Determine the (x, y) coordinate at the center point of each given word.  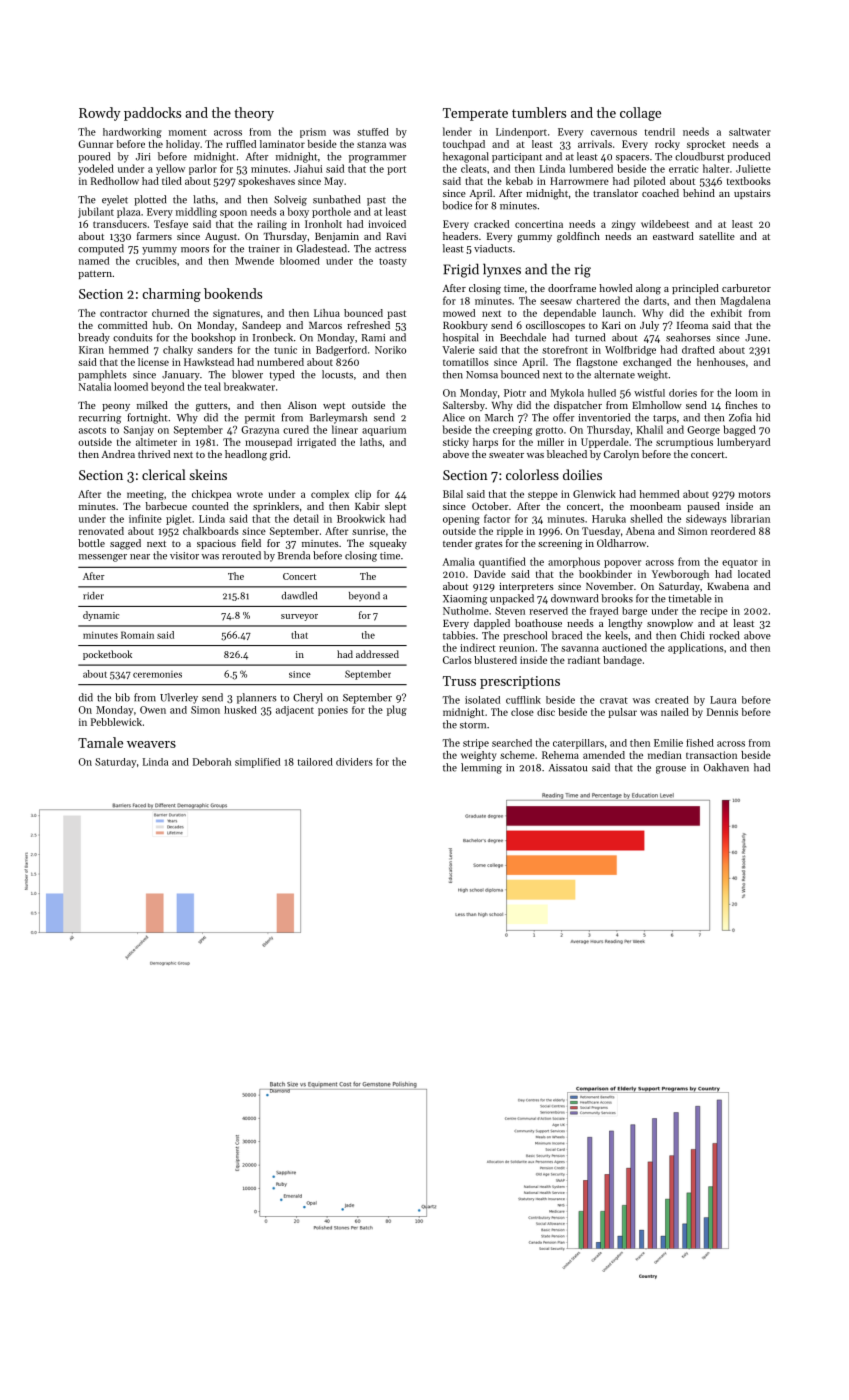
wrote (250, 494)
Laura (723, 700)
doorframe (572, 288)
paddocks (152, 114)
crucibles (156, 261)
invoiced (387, 224)
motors (754, 494)
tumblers (539, 112)
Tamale (100, 742)
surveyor (299, 617)
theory (254, 114)
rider (93, 596)
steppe (543, 495)
